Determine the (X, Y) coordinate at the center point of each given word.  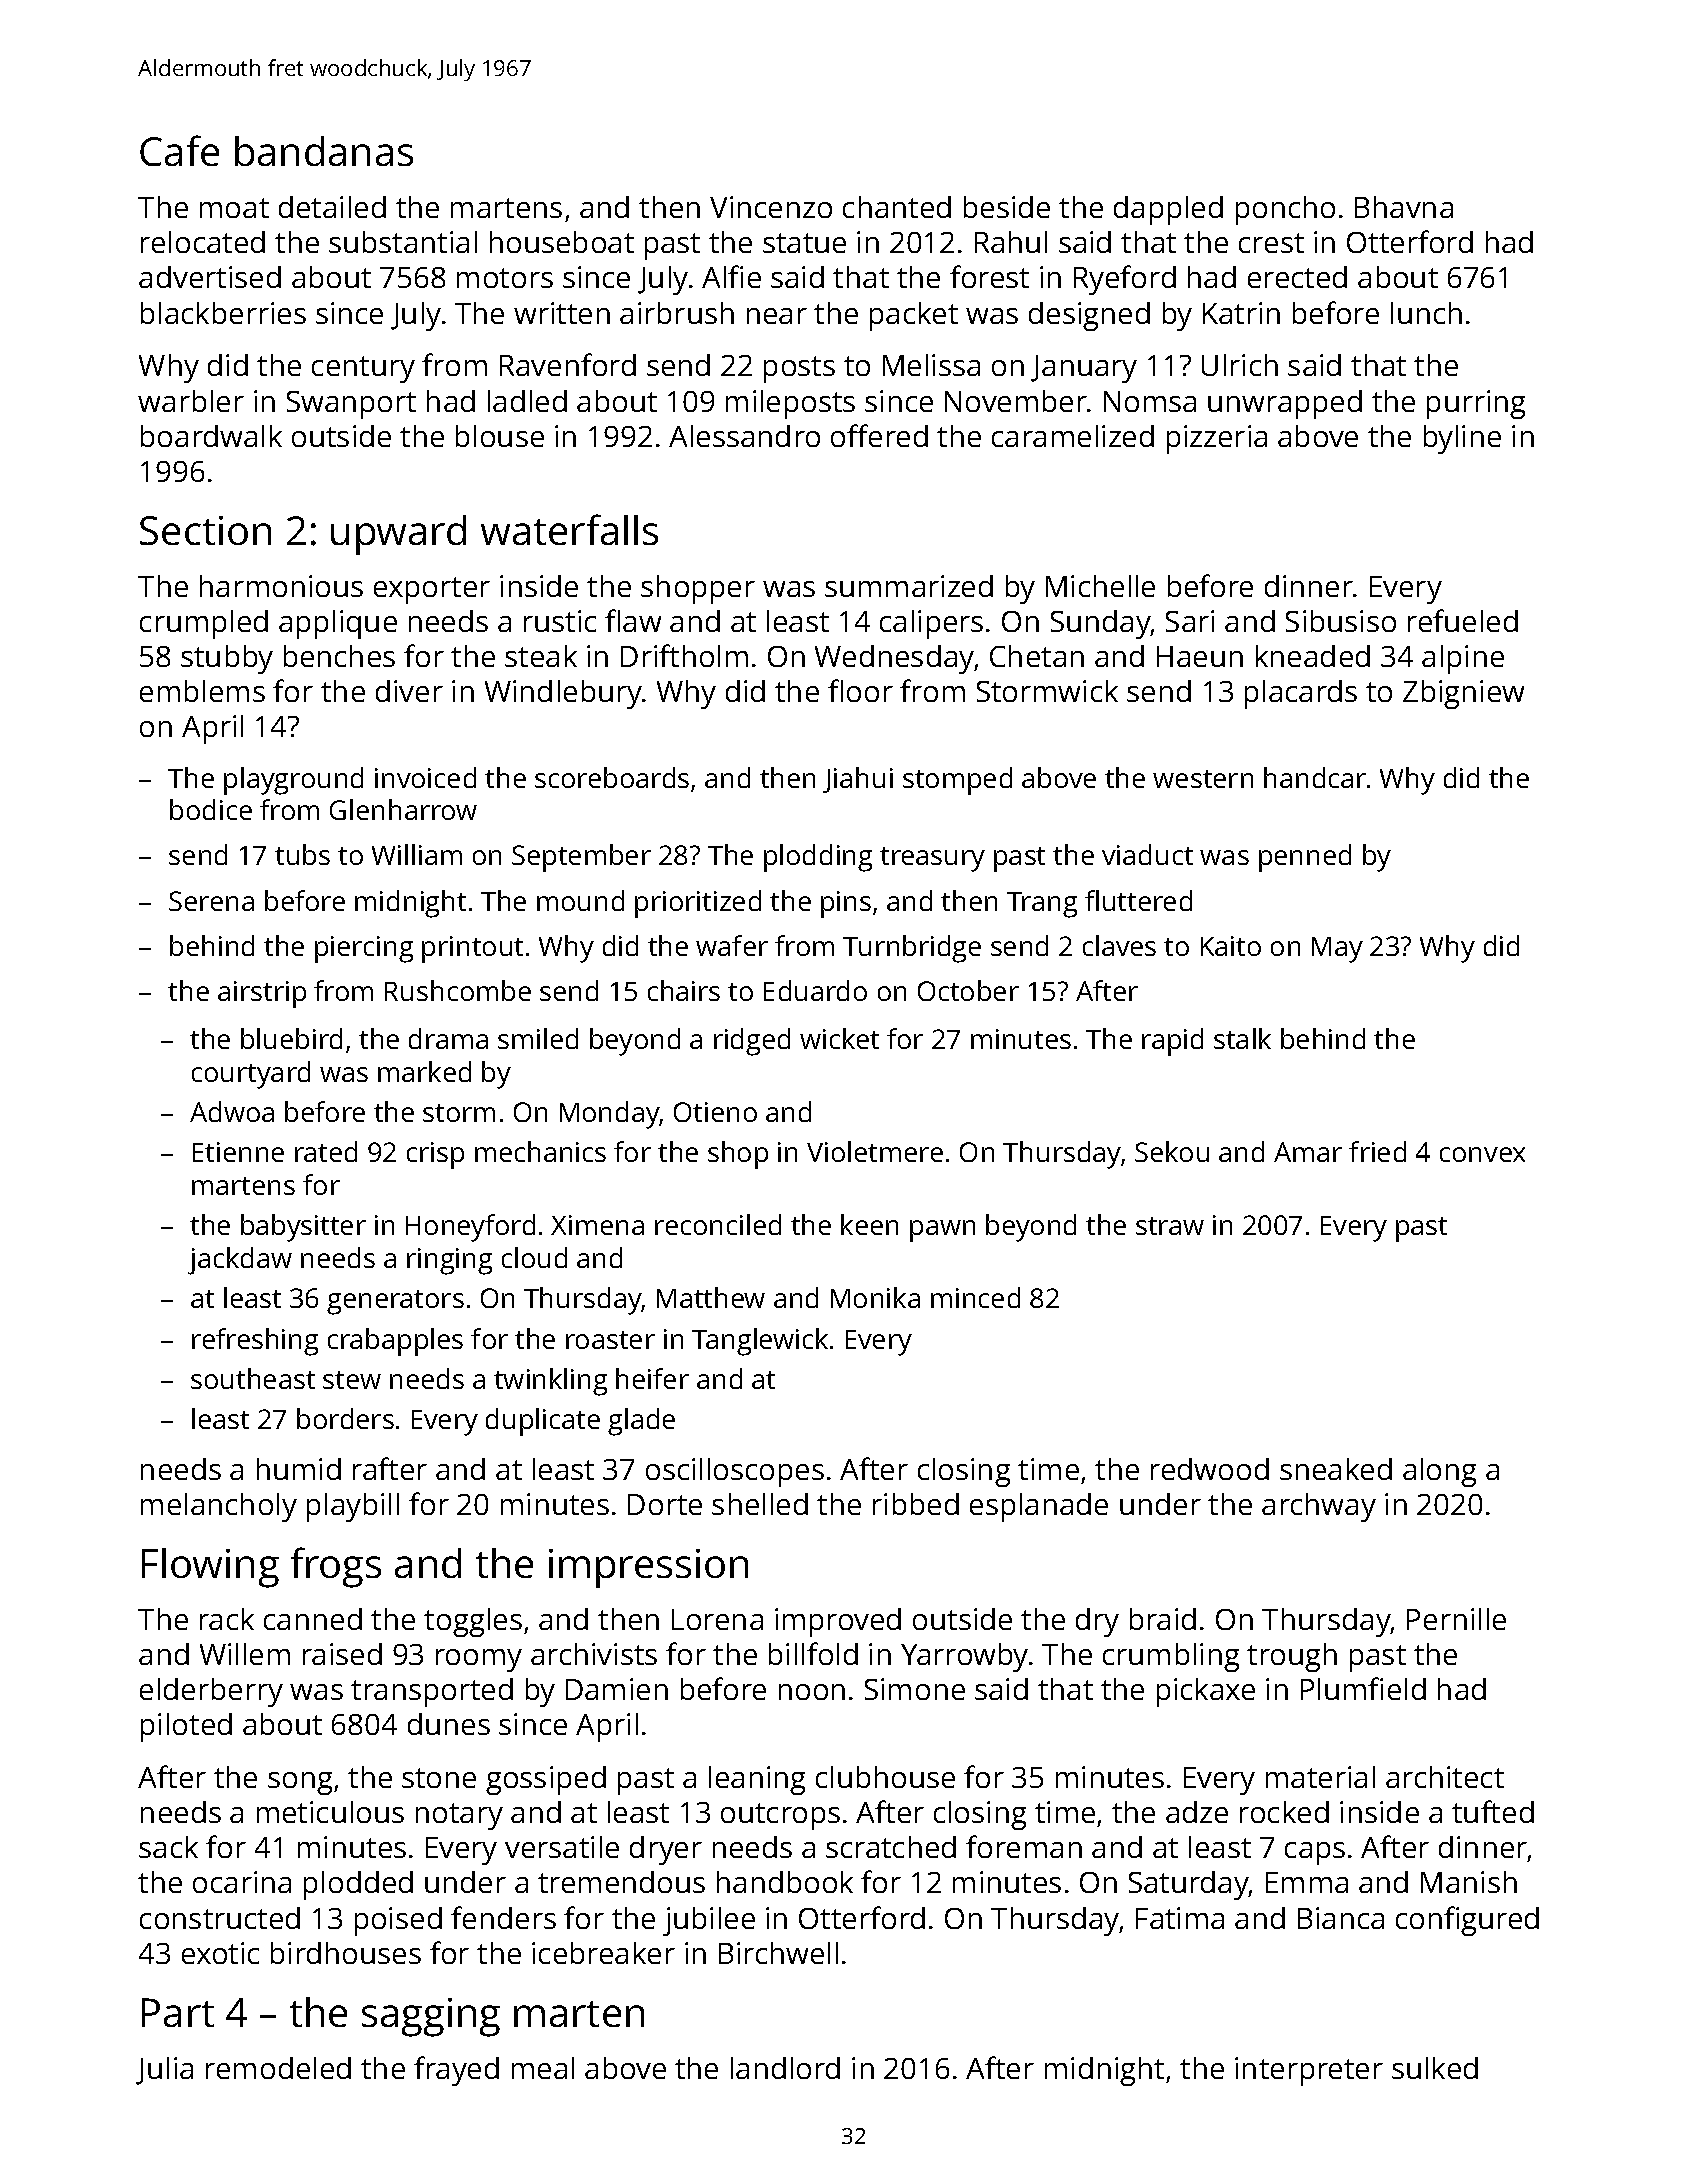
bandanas (324, 151)
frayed (456, 2071)
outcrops (780, 1816)
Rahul (1011, 242)
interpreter (1309, 2071)
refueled (1463, 620)
